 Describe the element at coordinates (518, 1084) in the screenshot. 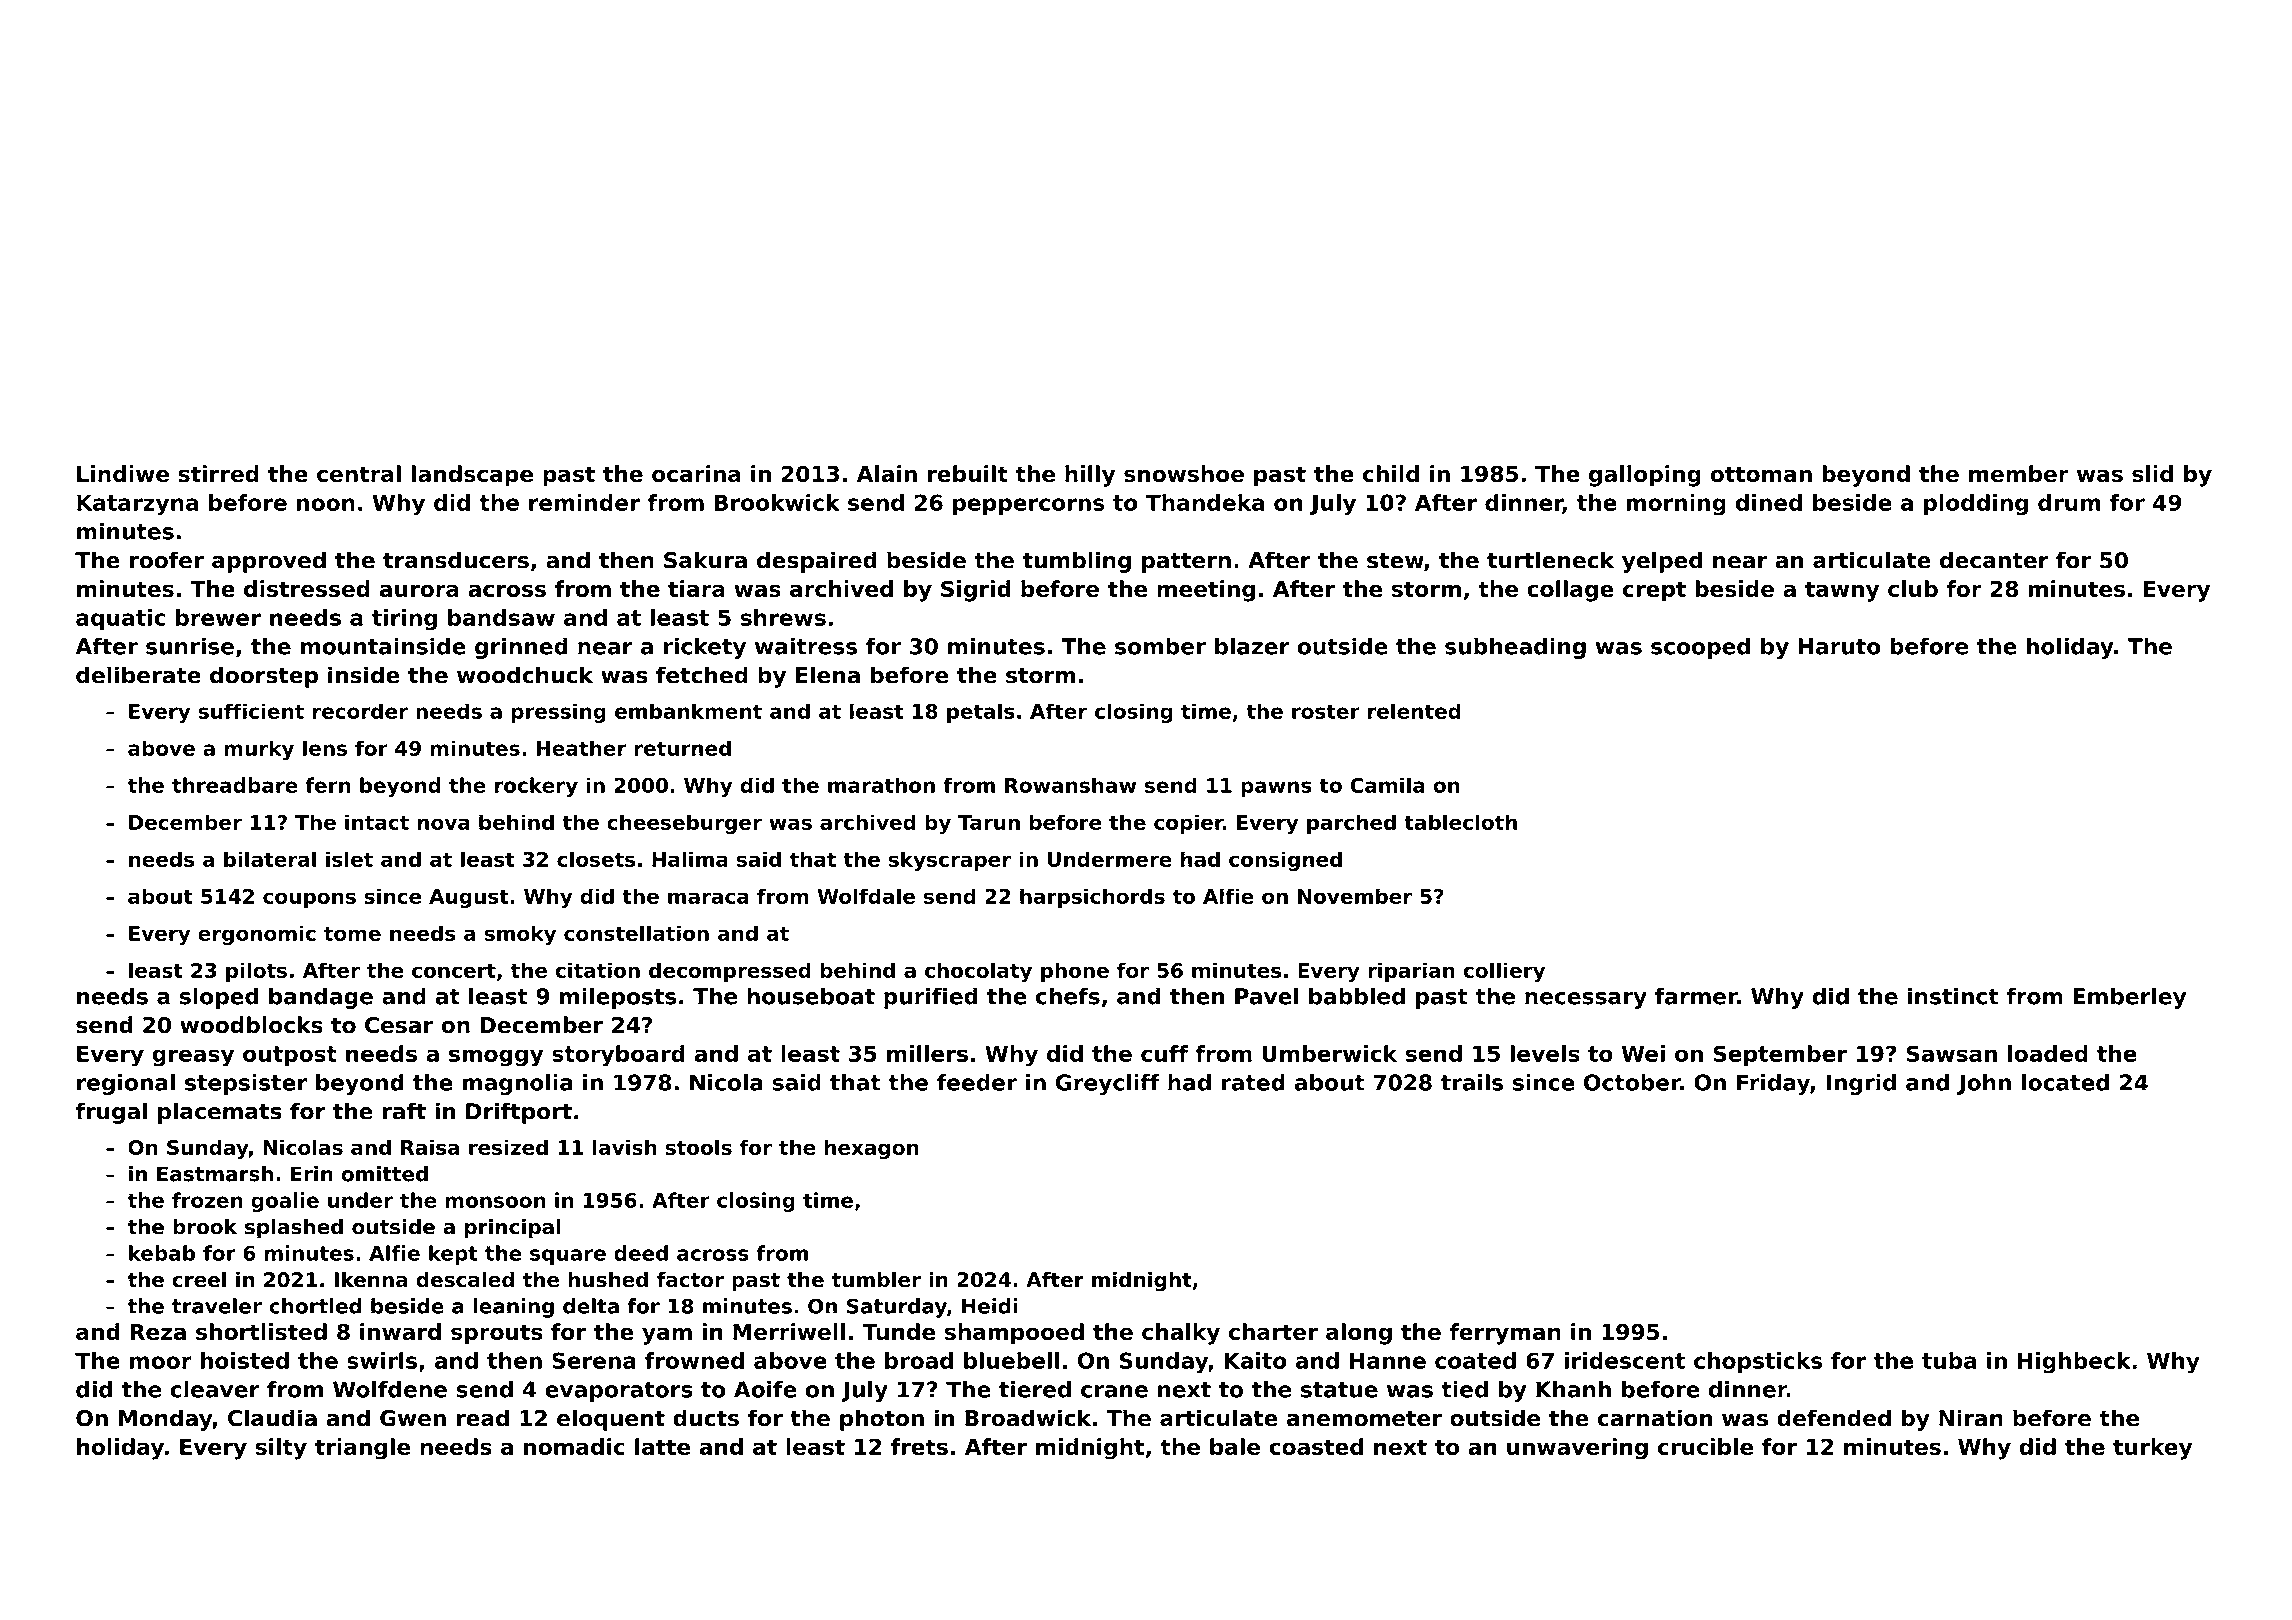

I see `magnolia` at that location.
